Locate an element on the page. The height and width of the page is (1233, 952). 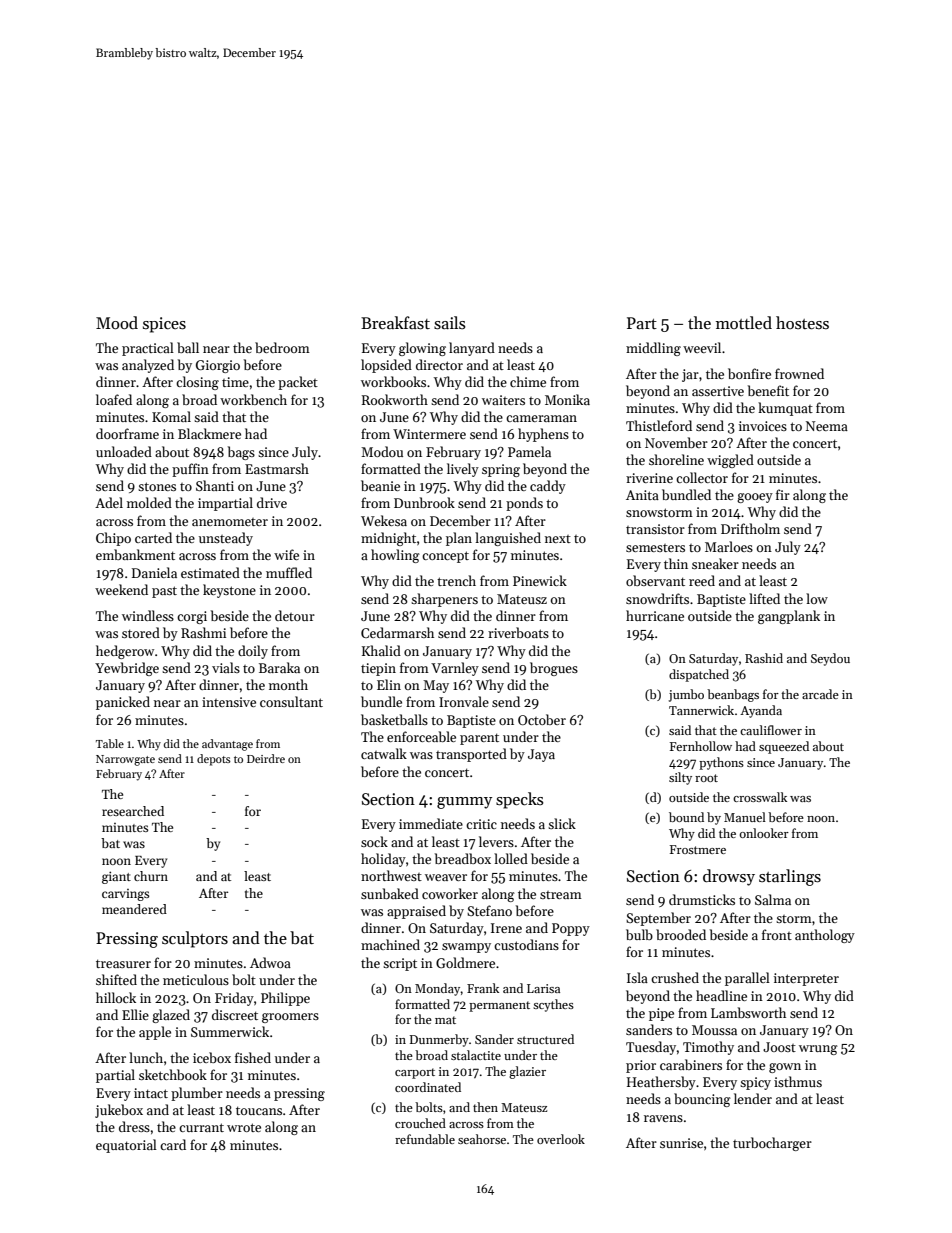
howling is located at coordinates (395, 556).
